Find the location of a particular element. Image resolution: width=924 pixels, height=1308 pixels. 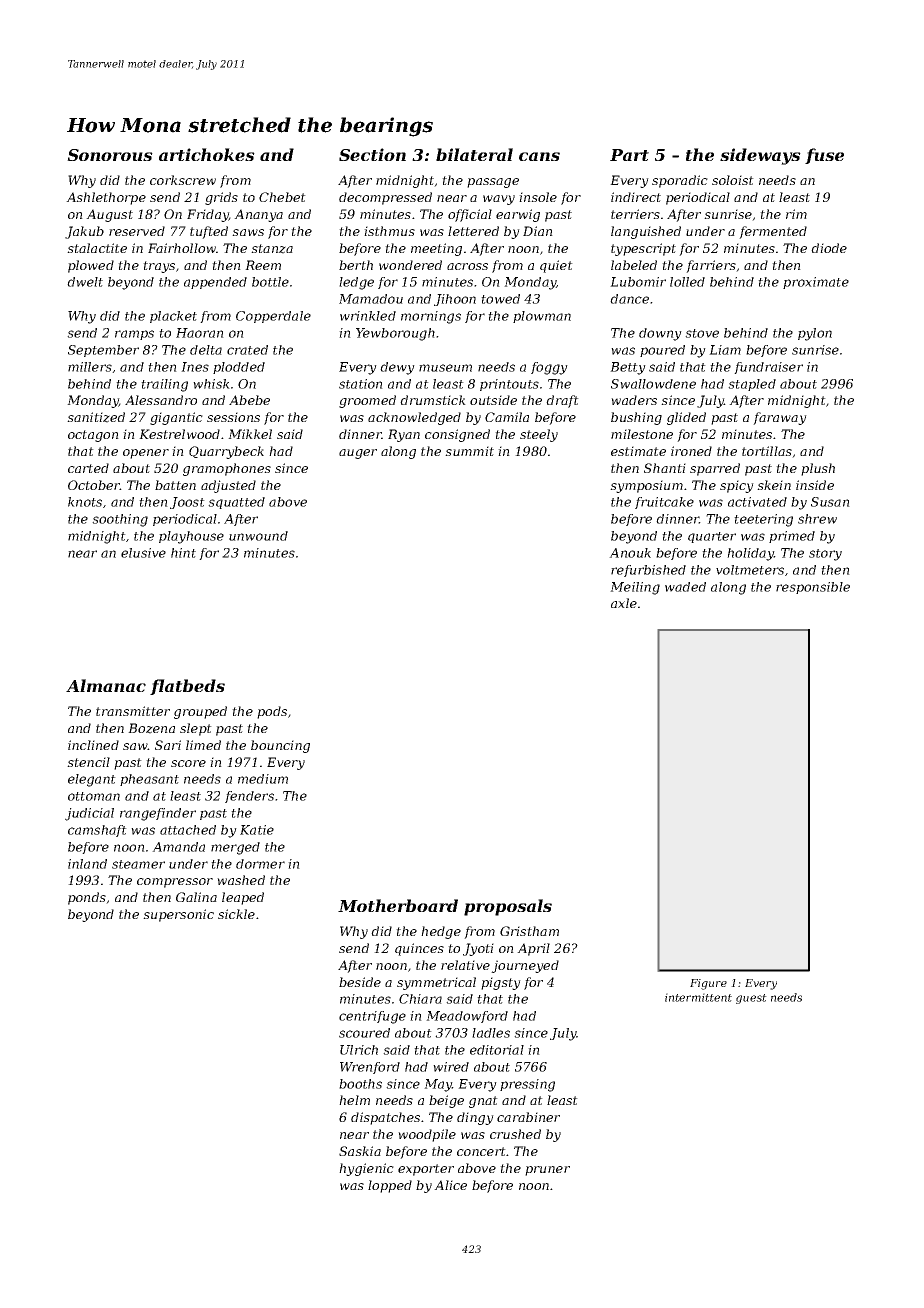

Sonorous is located at coordinates (110, 155).
